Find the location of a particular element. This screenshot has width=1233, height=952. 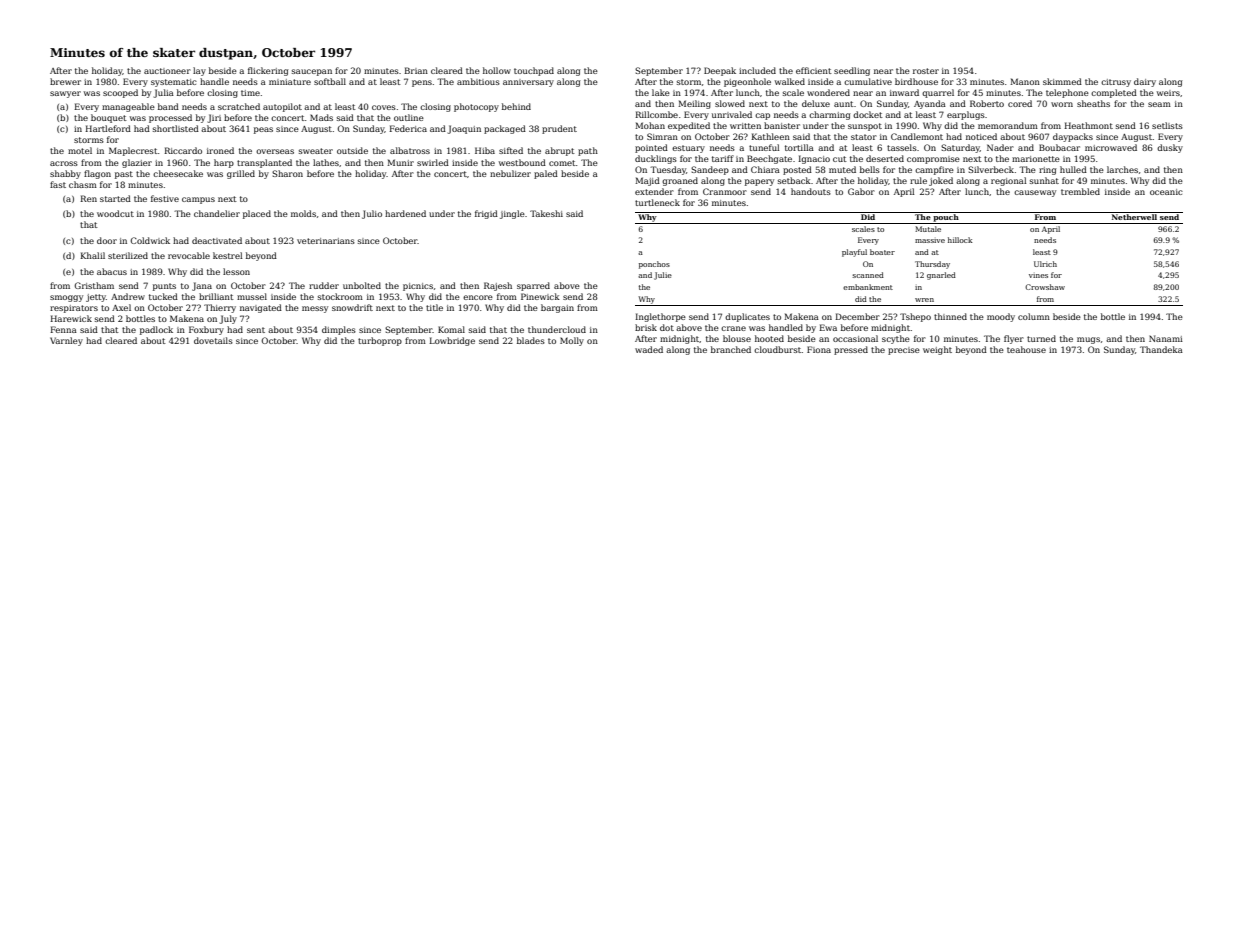

column is located at coordinates (1034, 316).
